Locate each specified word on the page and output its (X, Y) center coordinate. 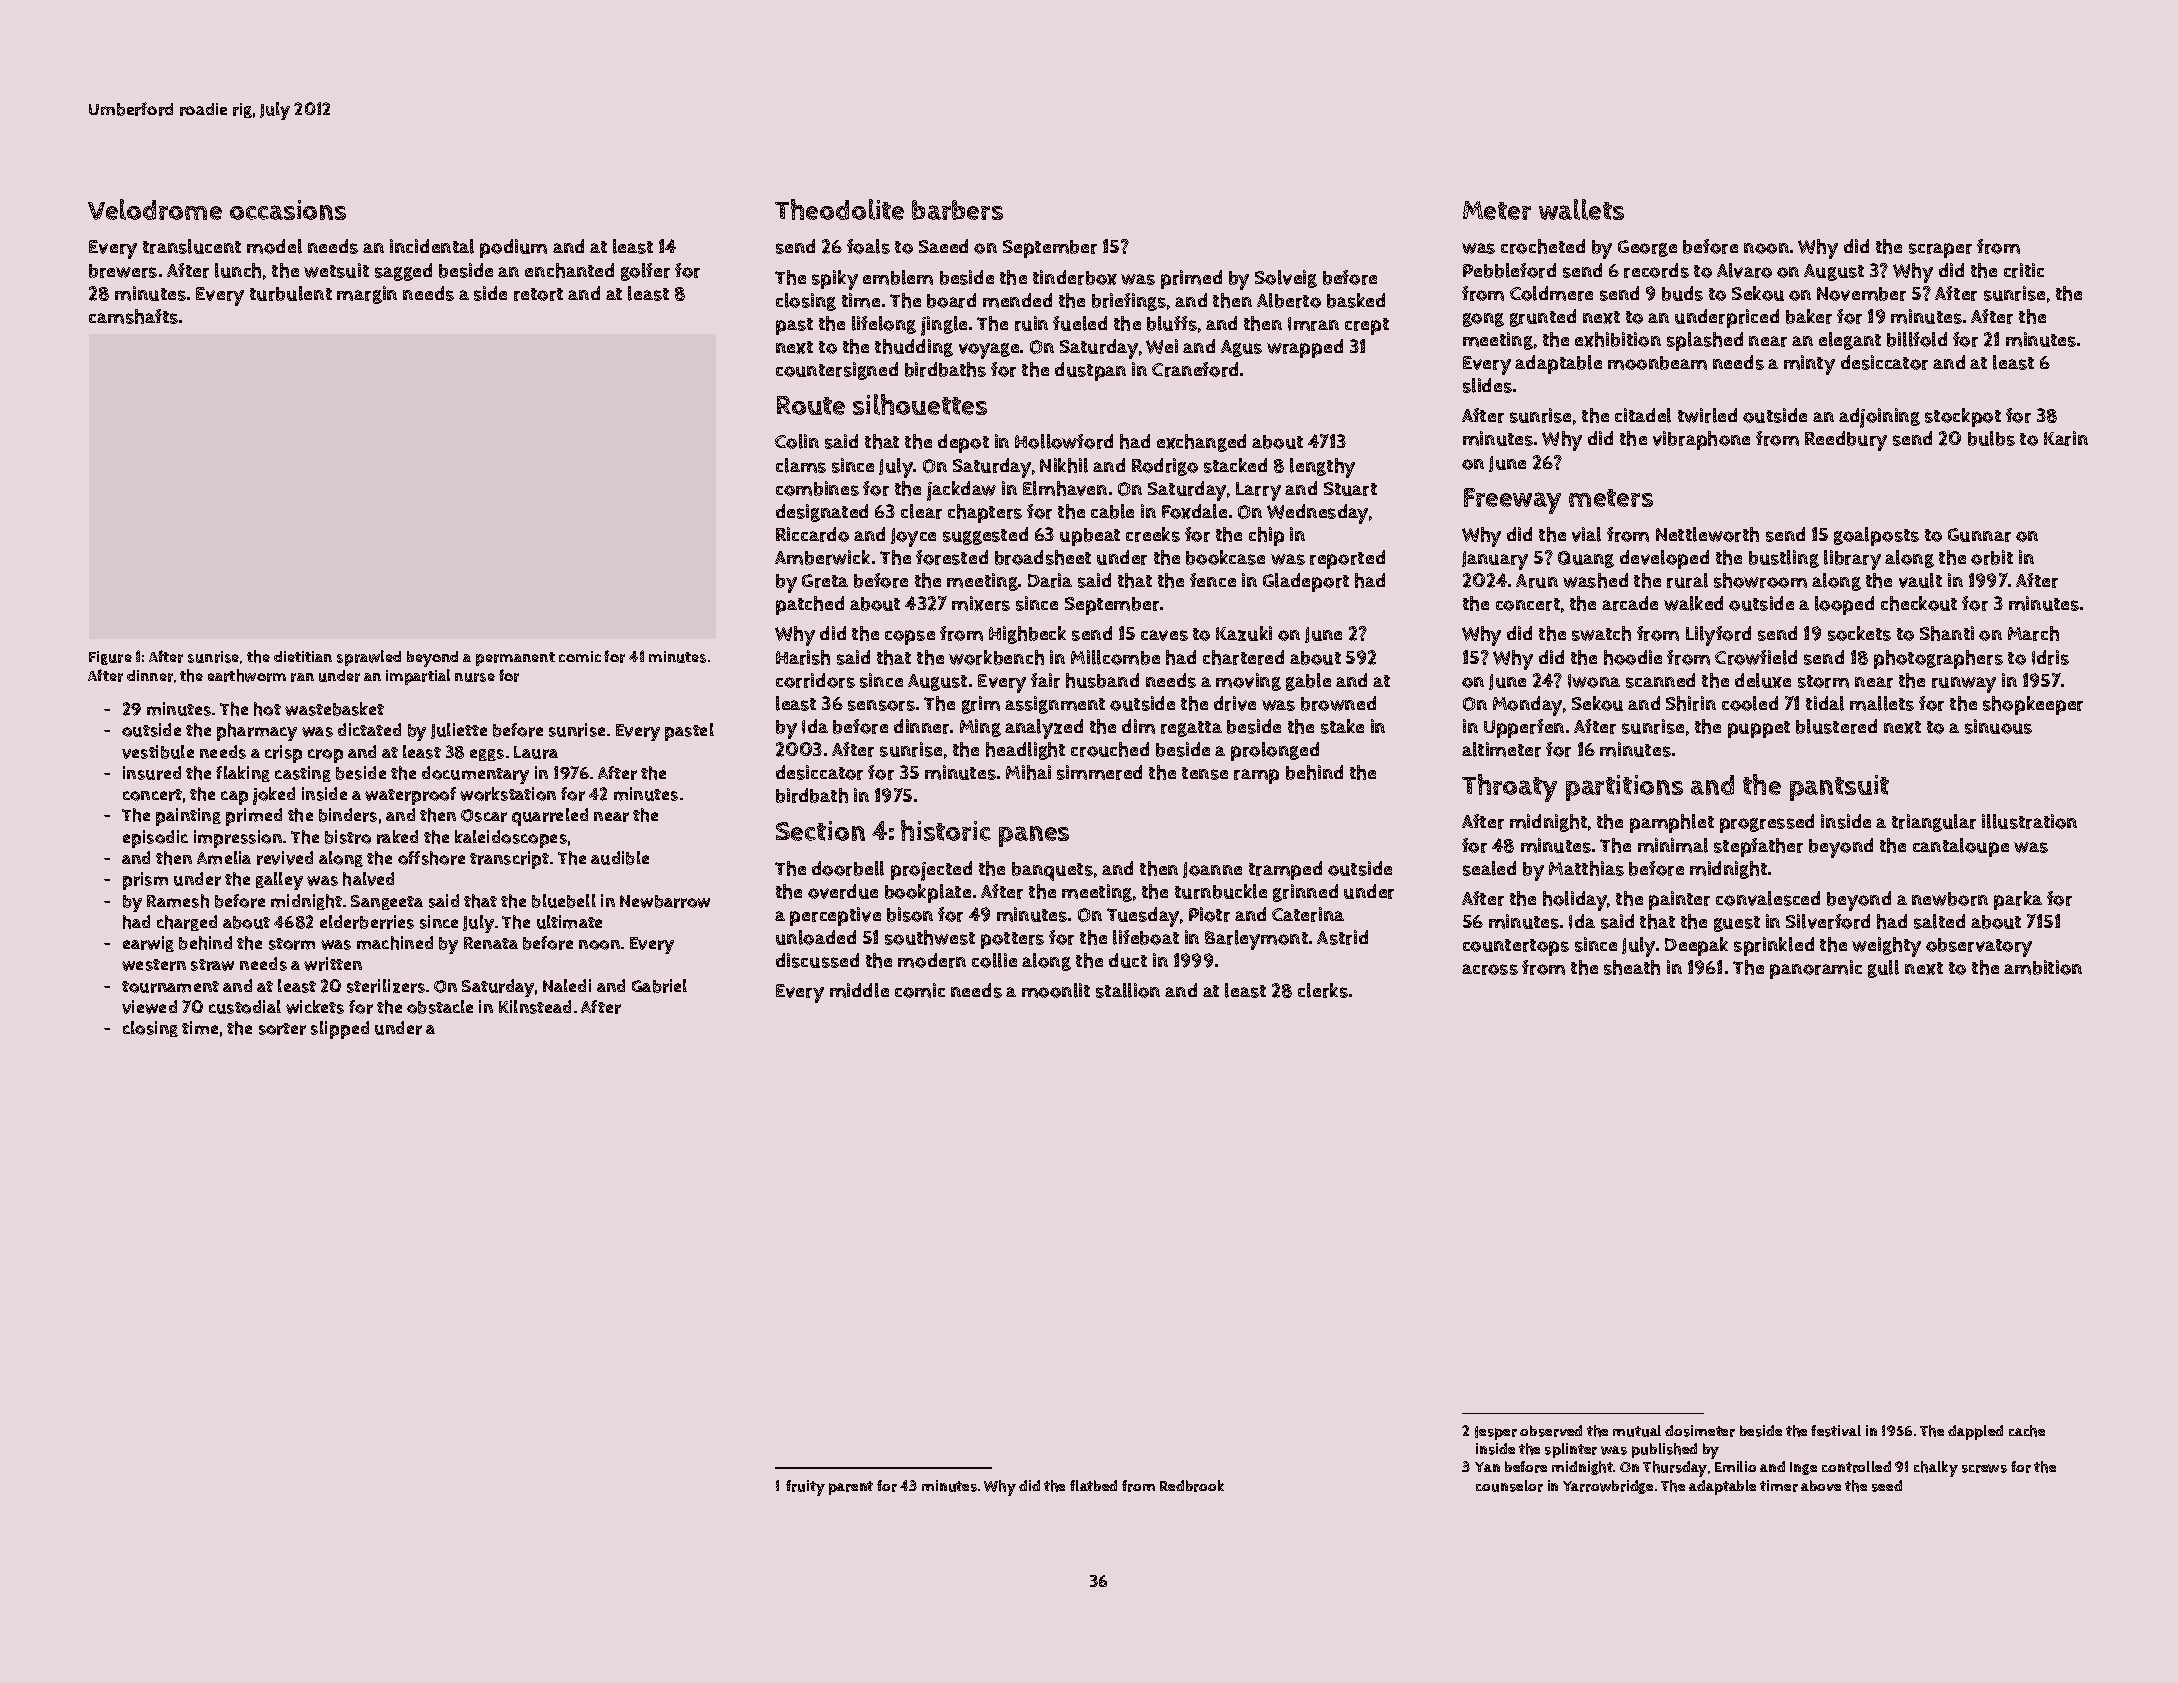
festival (1836, 1431)
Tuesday (1143, 917)
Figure (110, 658)
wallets (1581, 209)
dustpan (1090, 371)
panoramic (1816, 969)
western (154, 965)
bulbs (1991, 438)
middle (859, 990)
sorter (282, 1029)
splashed (1705, 341)
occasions (288, 210)
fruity (805, 1488)
